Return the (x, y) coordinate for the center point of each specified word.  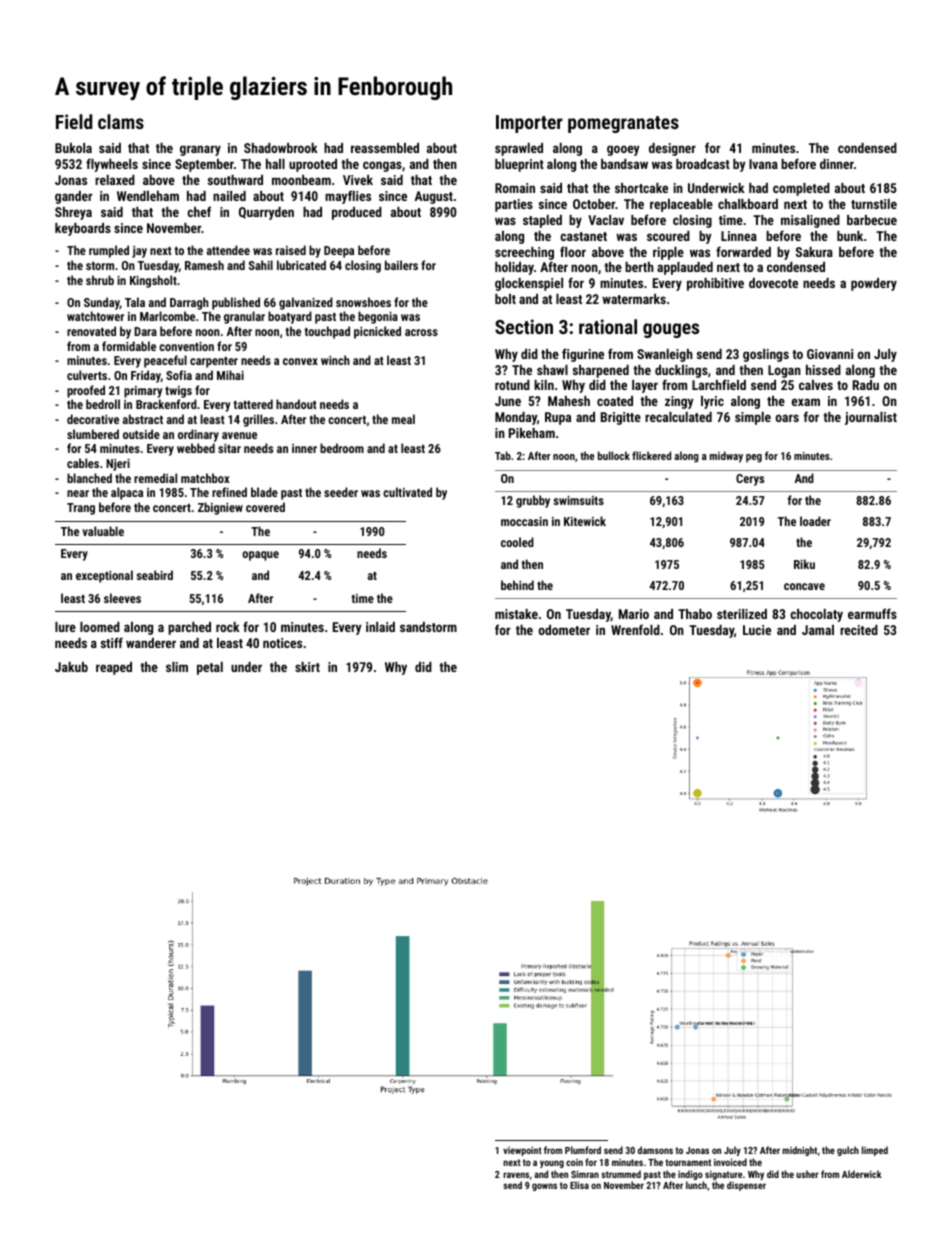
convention (186, 346)
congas (382, 166)
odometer (564, 630)
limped (875, 1151)
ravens (516, 1175)
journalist (871, 418)
